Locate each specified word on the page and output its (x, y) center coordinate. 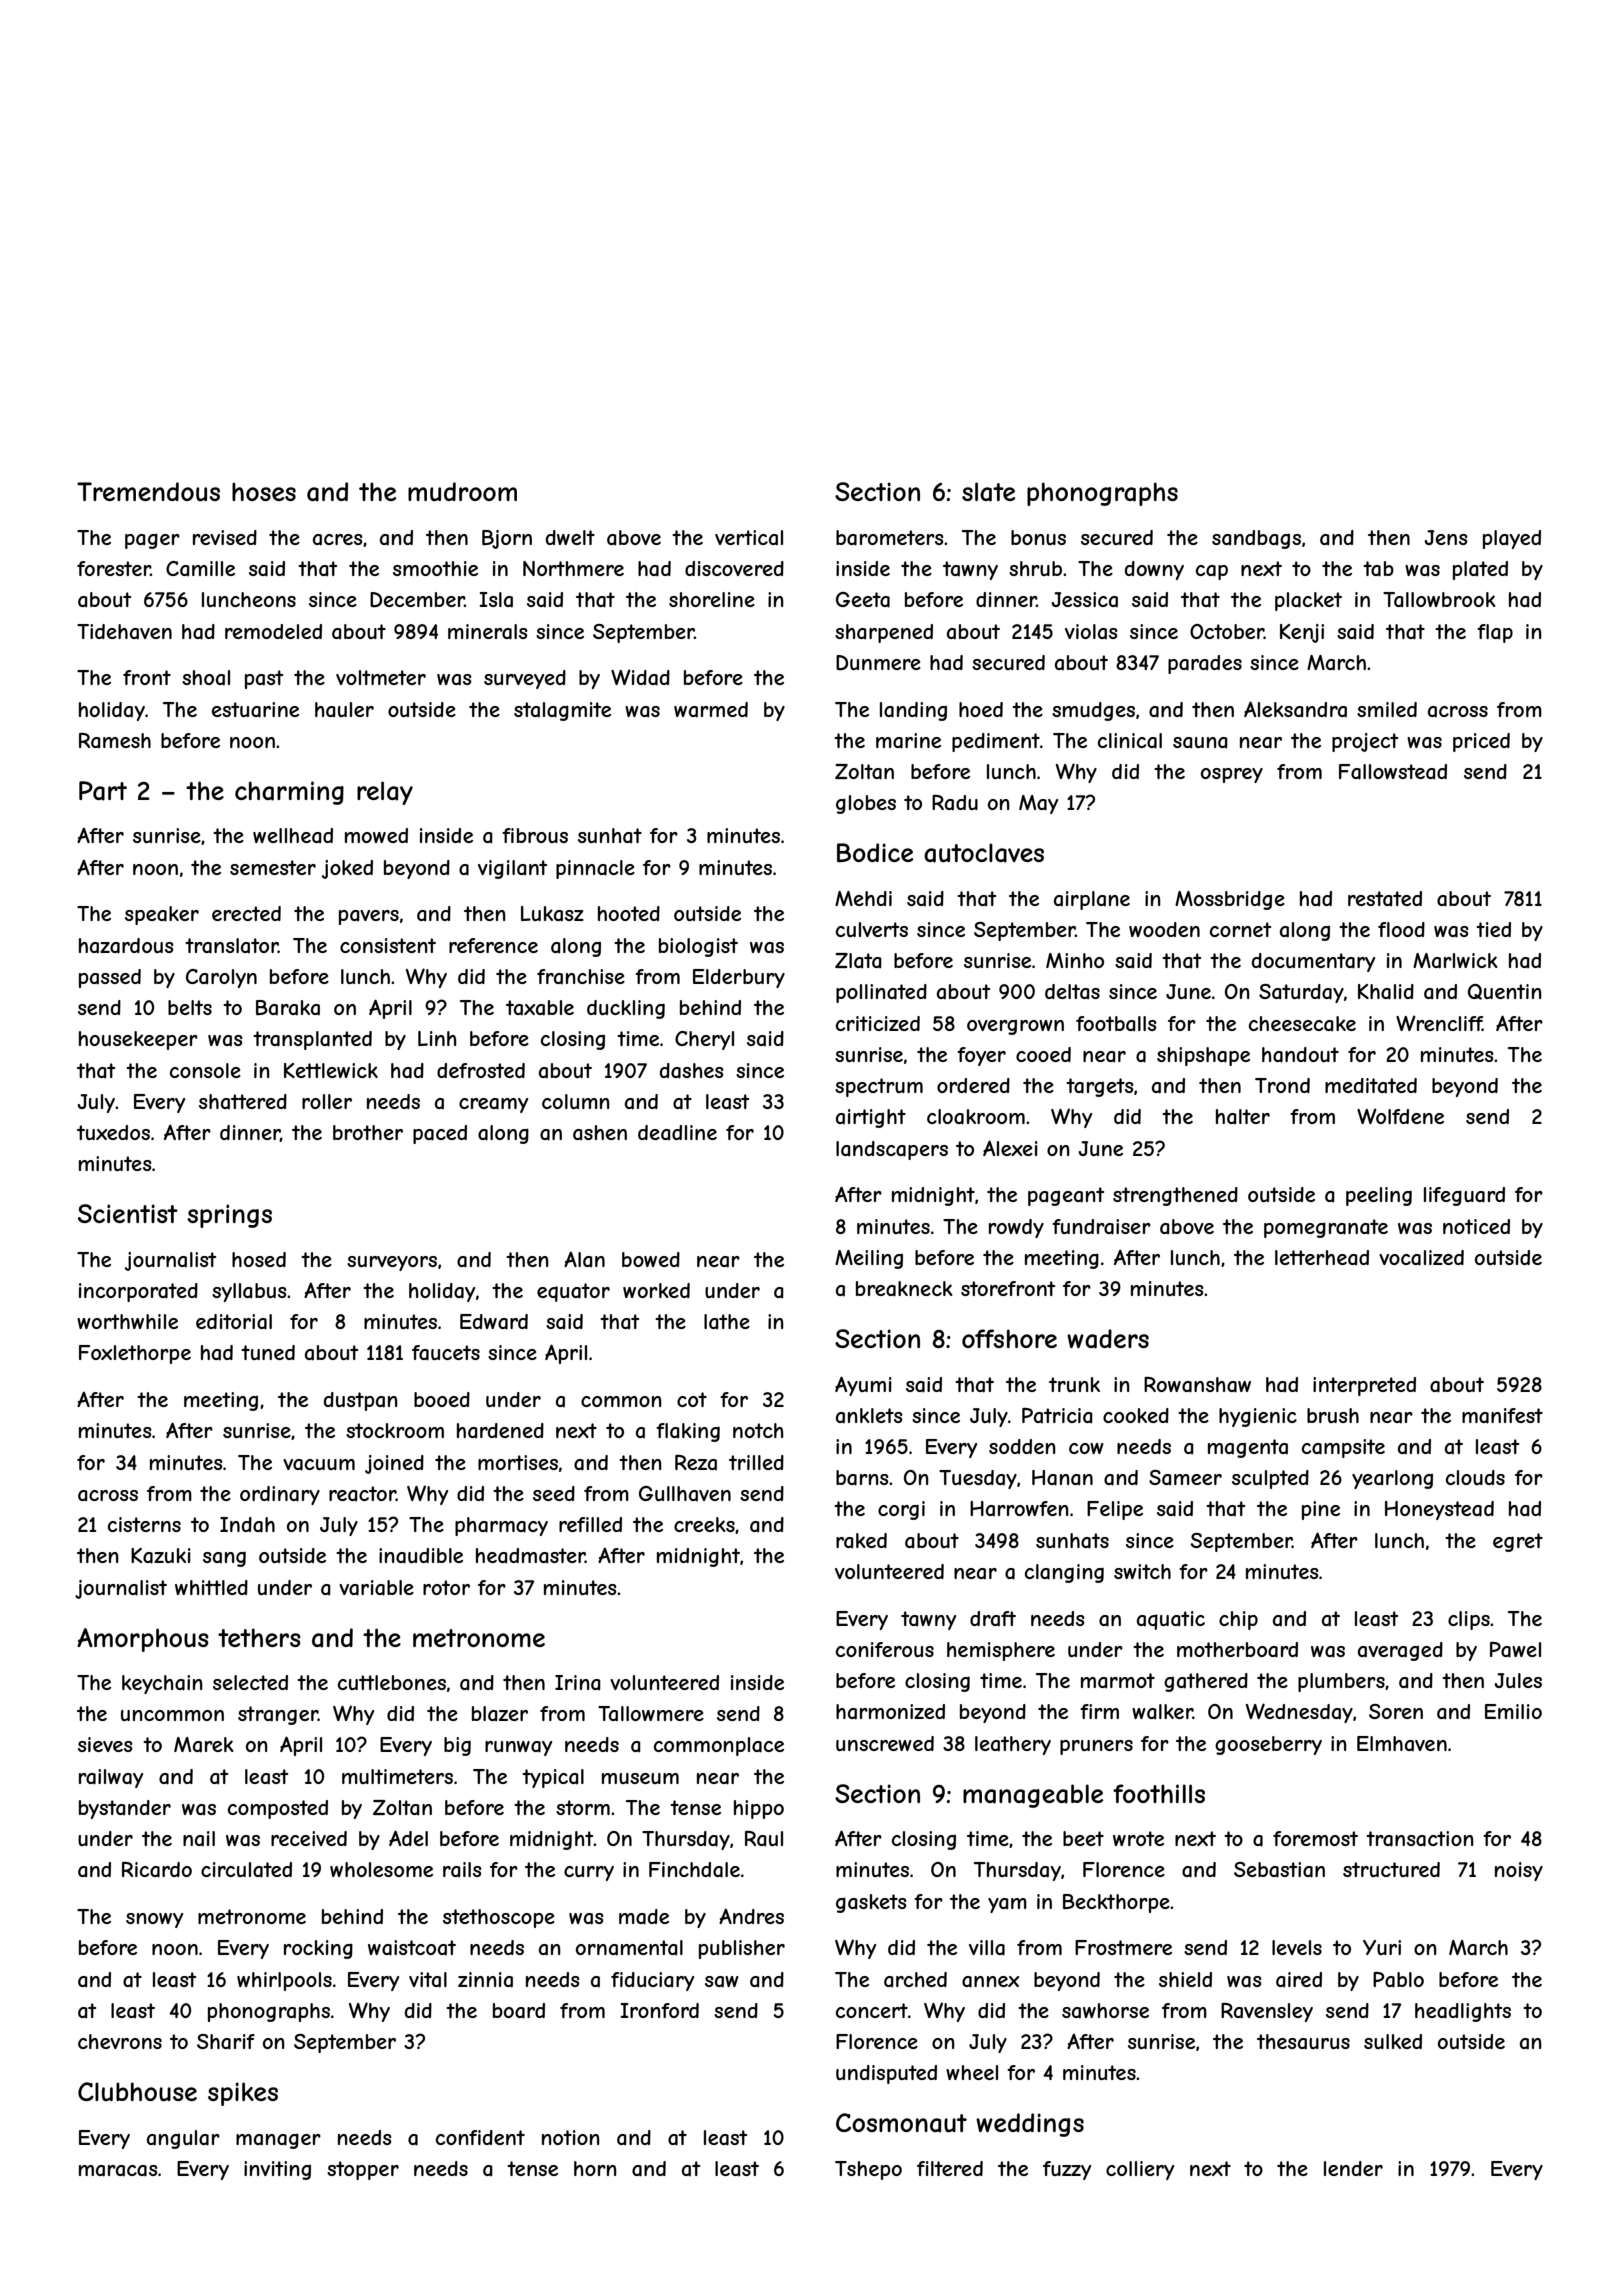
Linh (437, 1038)
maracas (118, 2171)
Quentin (1505, 992)
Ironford (659, 2010)
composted (278, 1809)
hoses (264, 491)
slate (988, 492)
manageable (1033, 1796)
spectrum (879, 1087)
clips (1469, 1620)
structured (1391, 1869)
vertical (749, 538)
